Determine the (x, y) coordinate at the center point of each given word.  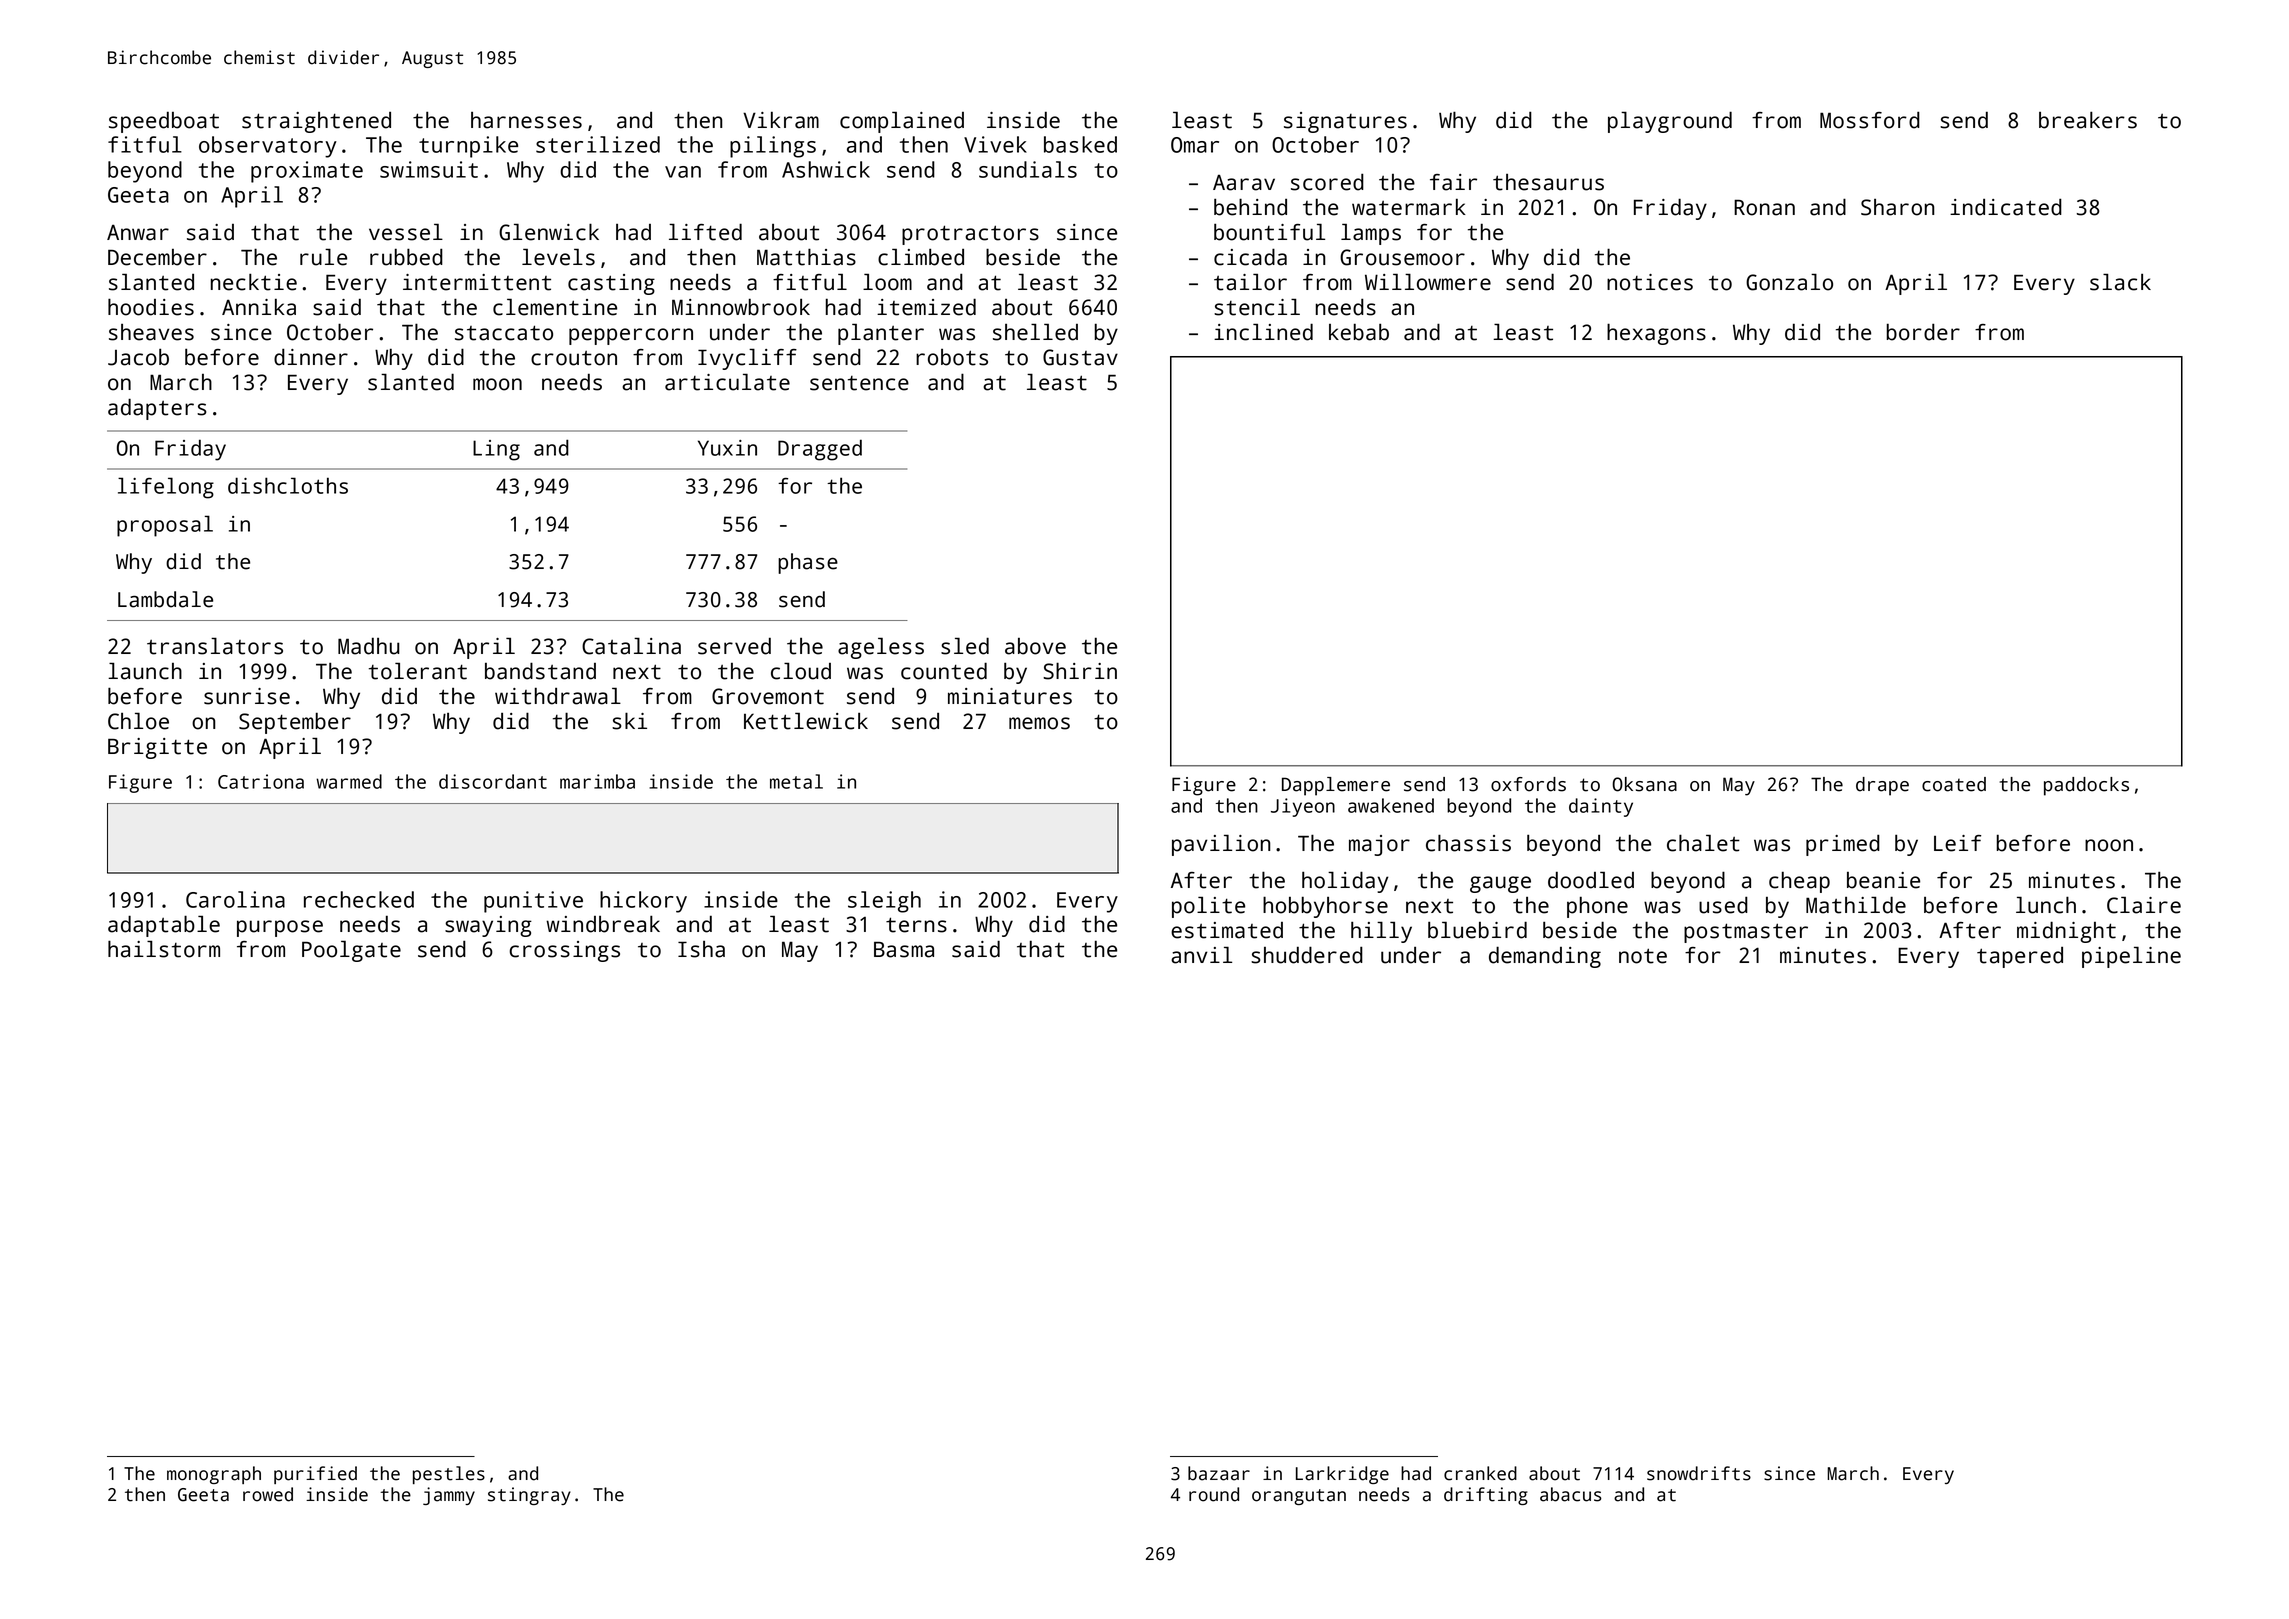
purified (315, 1475)
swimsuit (429, 169)
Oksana (1644, 784)
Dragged (820, 450)
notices (1650, 282)
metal (796, 781)
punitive (533, 902)
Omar (1195, 145)
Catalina (631, 646)
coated (1954, 784)
